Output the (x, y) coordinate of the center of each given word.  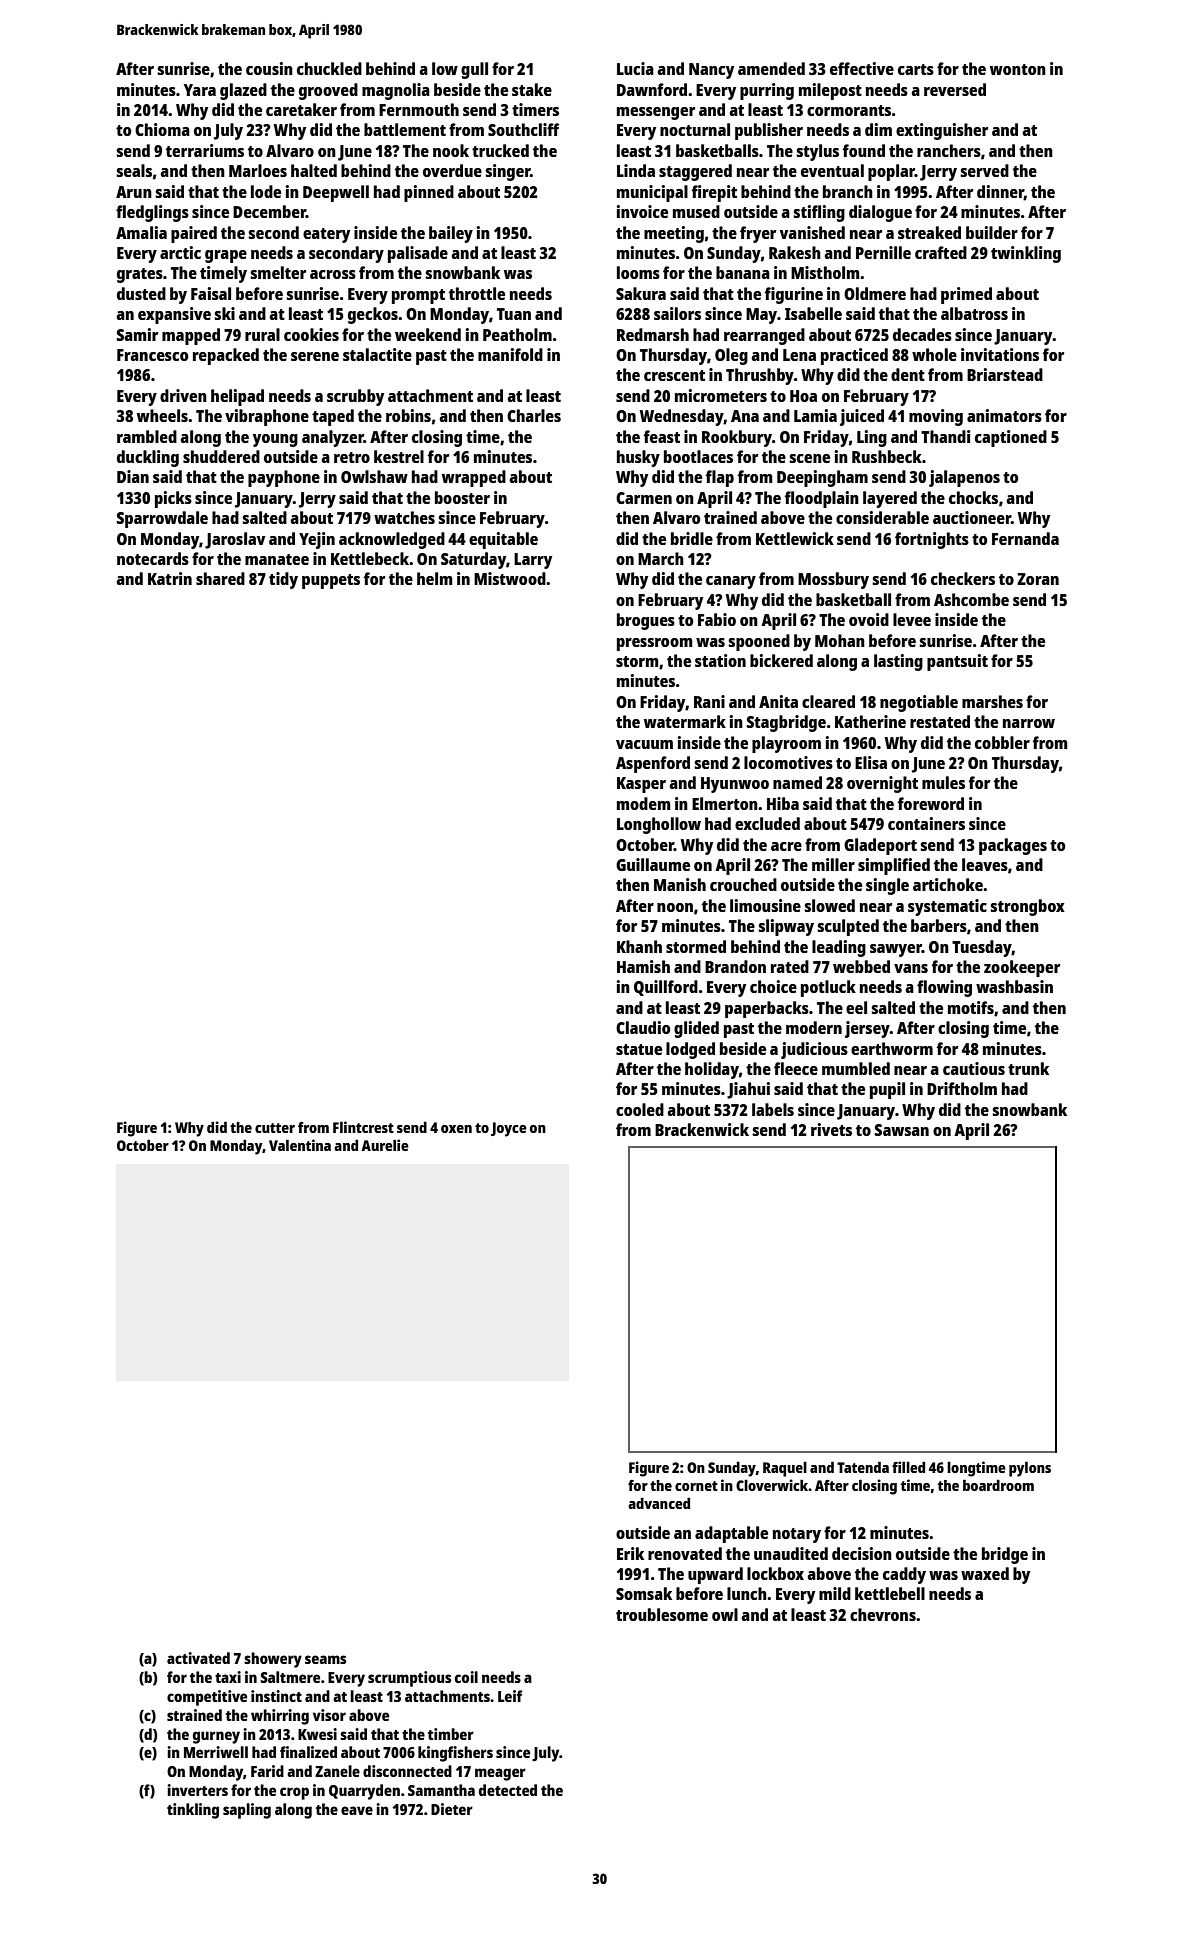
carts (916, 69)
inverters (197, 1790)
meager (500, 1774)
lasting (898, 662)
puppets (331, 581)
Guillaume (653, 864)
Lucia (635, 68)
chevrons (883, 1614)
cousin (269, 68)
